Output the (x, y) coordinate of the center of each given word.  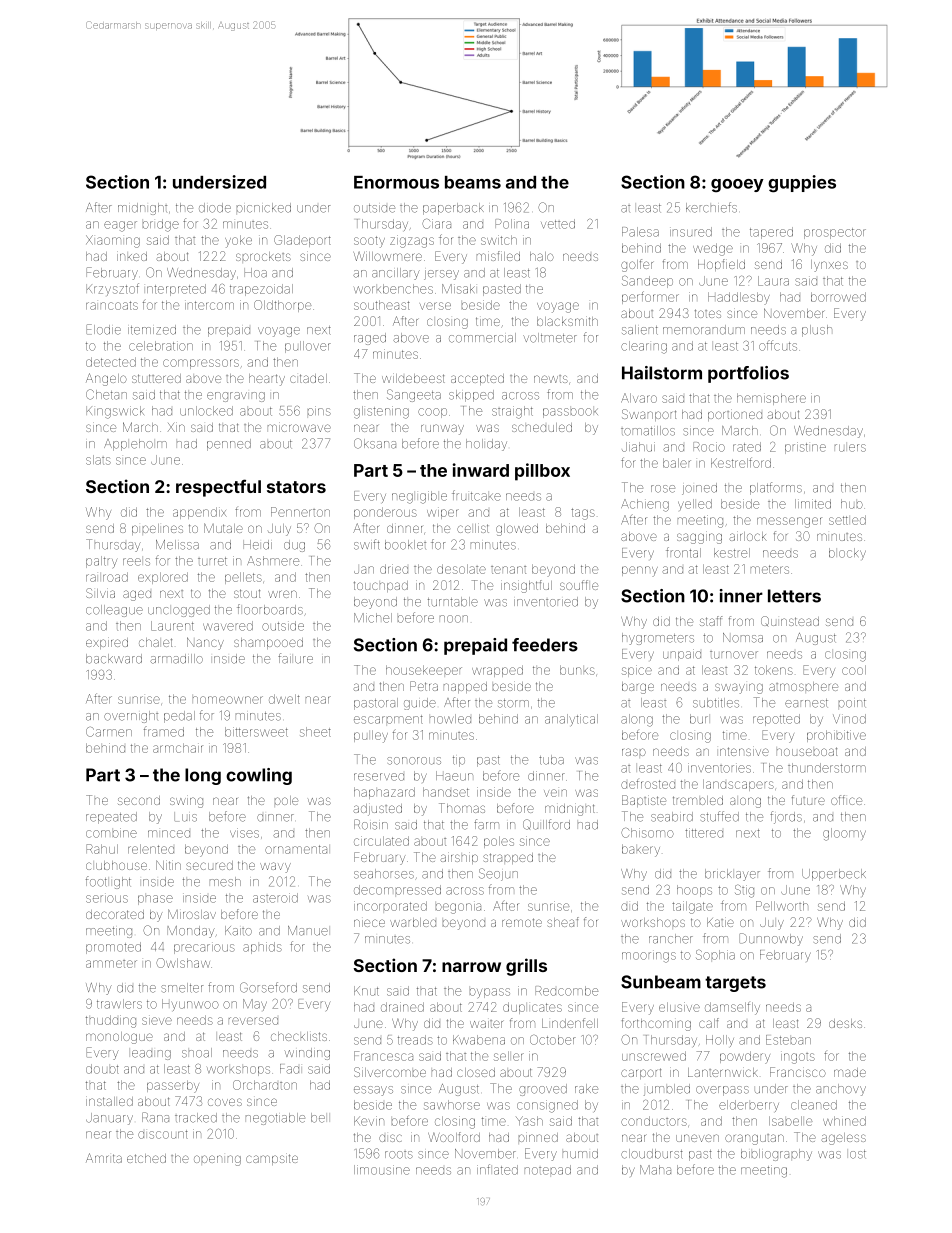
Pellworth (782, 906)
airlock (748, 536)
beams (473, 182)
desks (845, 1023)
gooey (737, 185)
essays (373, 1091)
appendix (199, 513)
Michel (373, 618)
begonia (458, 908)
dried (394, 569)
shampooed (268, 643)
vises (244, 833)
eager (120, 226)
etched (146, 1158)
